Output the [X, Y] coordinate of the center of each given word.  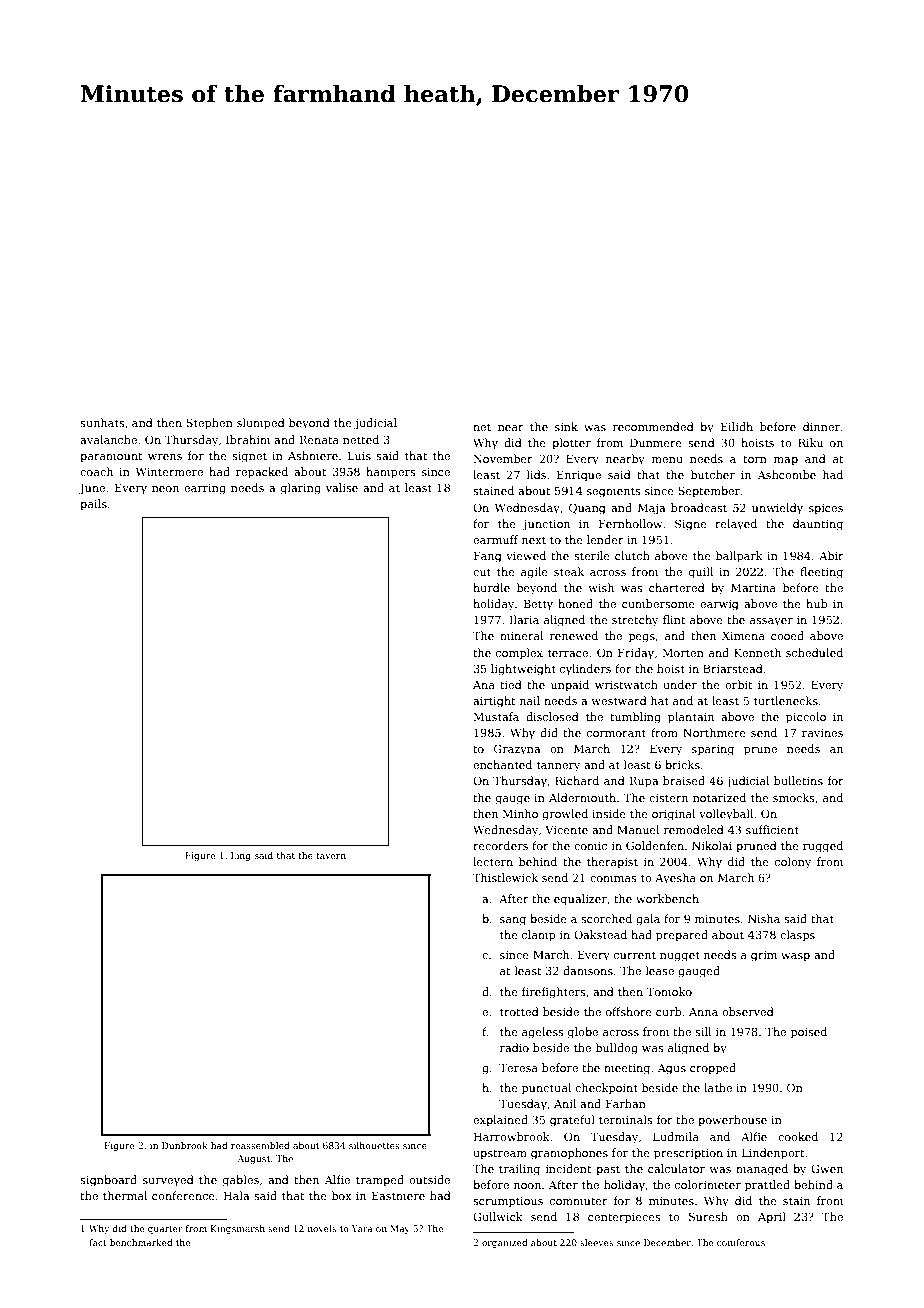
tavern [331, 856]
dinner [821, 426]
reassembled [260, 1145]
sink [566, 426]
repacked [262, 473]
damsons [588, 970]
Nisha [764, 918]
